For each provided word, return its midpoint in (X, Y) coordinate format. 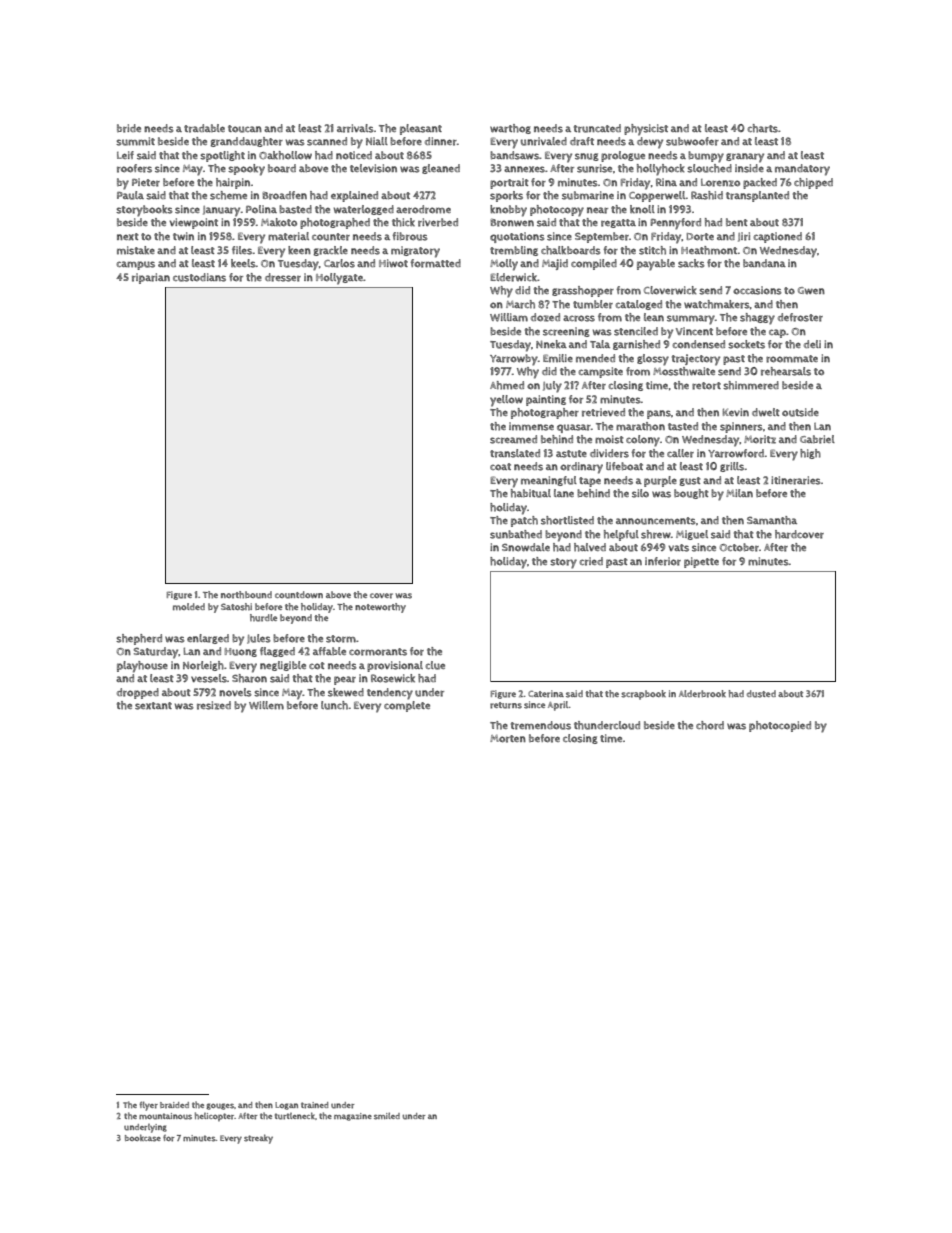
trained (314, 1105)
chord (710, 725)
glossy (653, 360)
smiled (387, 1116)
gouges (220, 1106)
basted (295, 209)
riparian (151, 278)
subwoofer (692, 141)
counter (331, 237)
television (373, 168)
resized (214, 705)
